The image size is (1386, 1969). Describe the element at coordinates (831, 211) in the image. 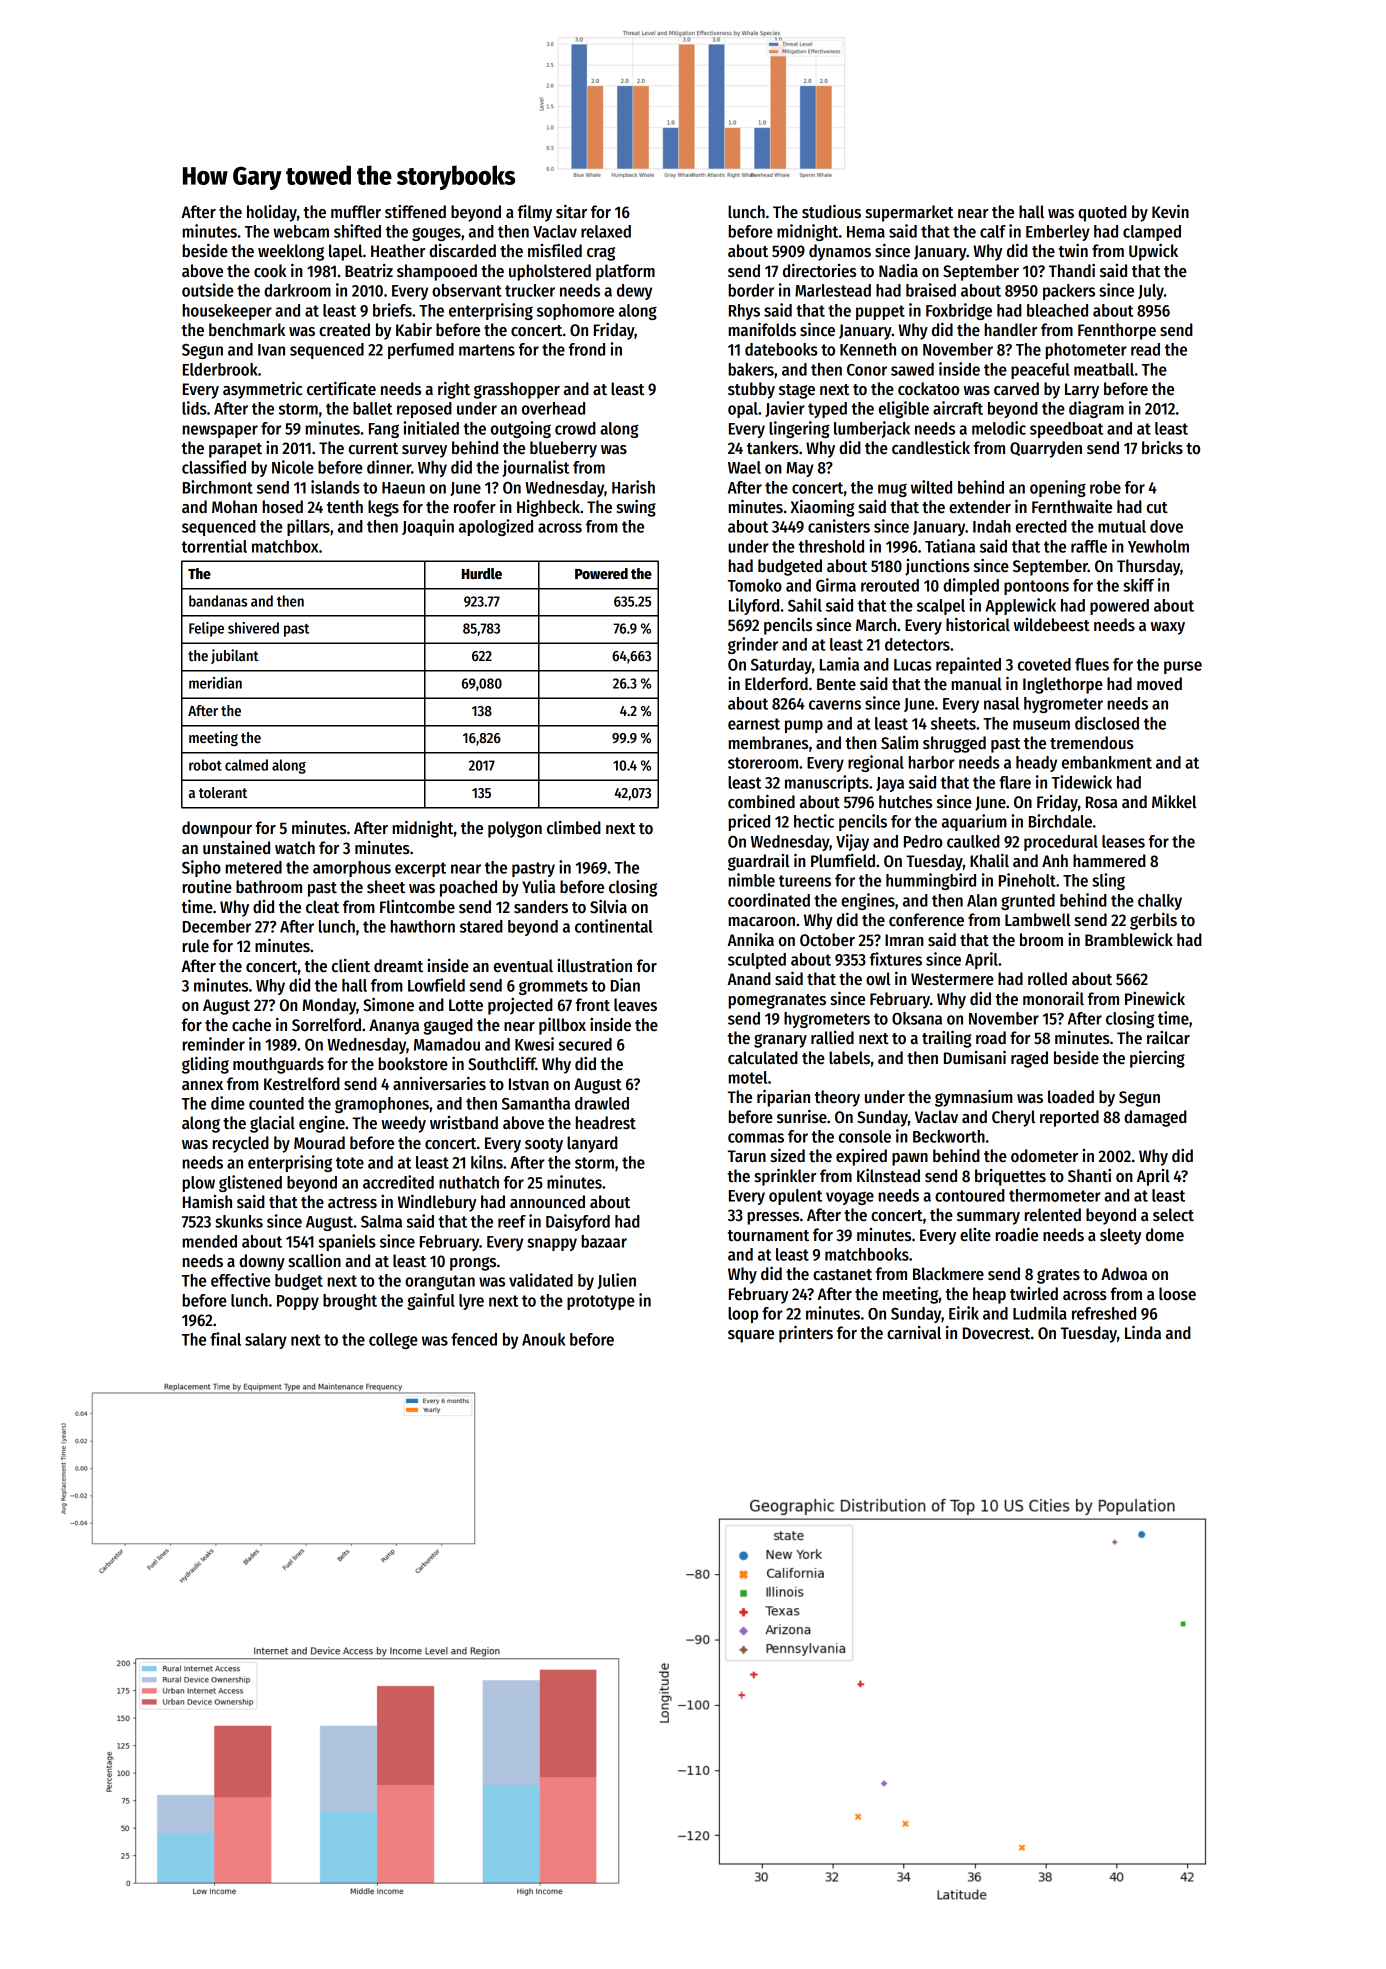

I see `studious` at that location.
